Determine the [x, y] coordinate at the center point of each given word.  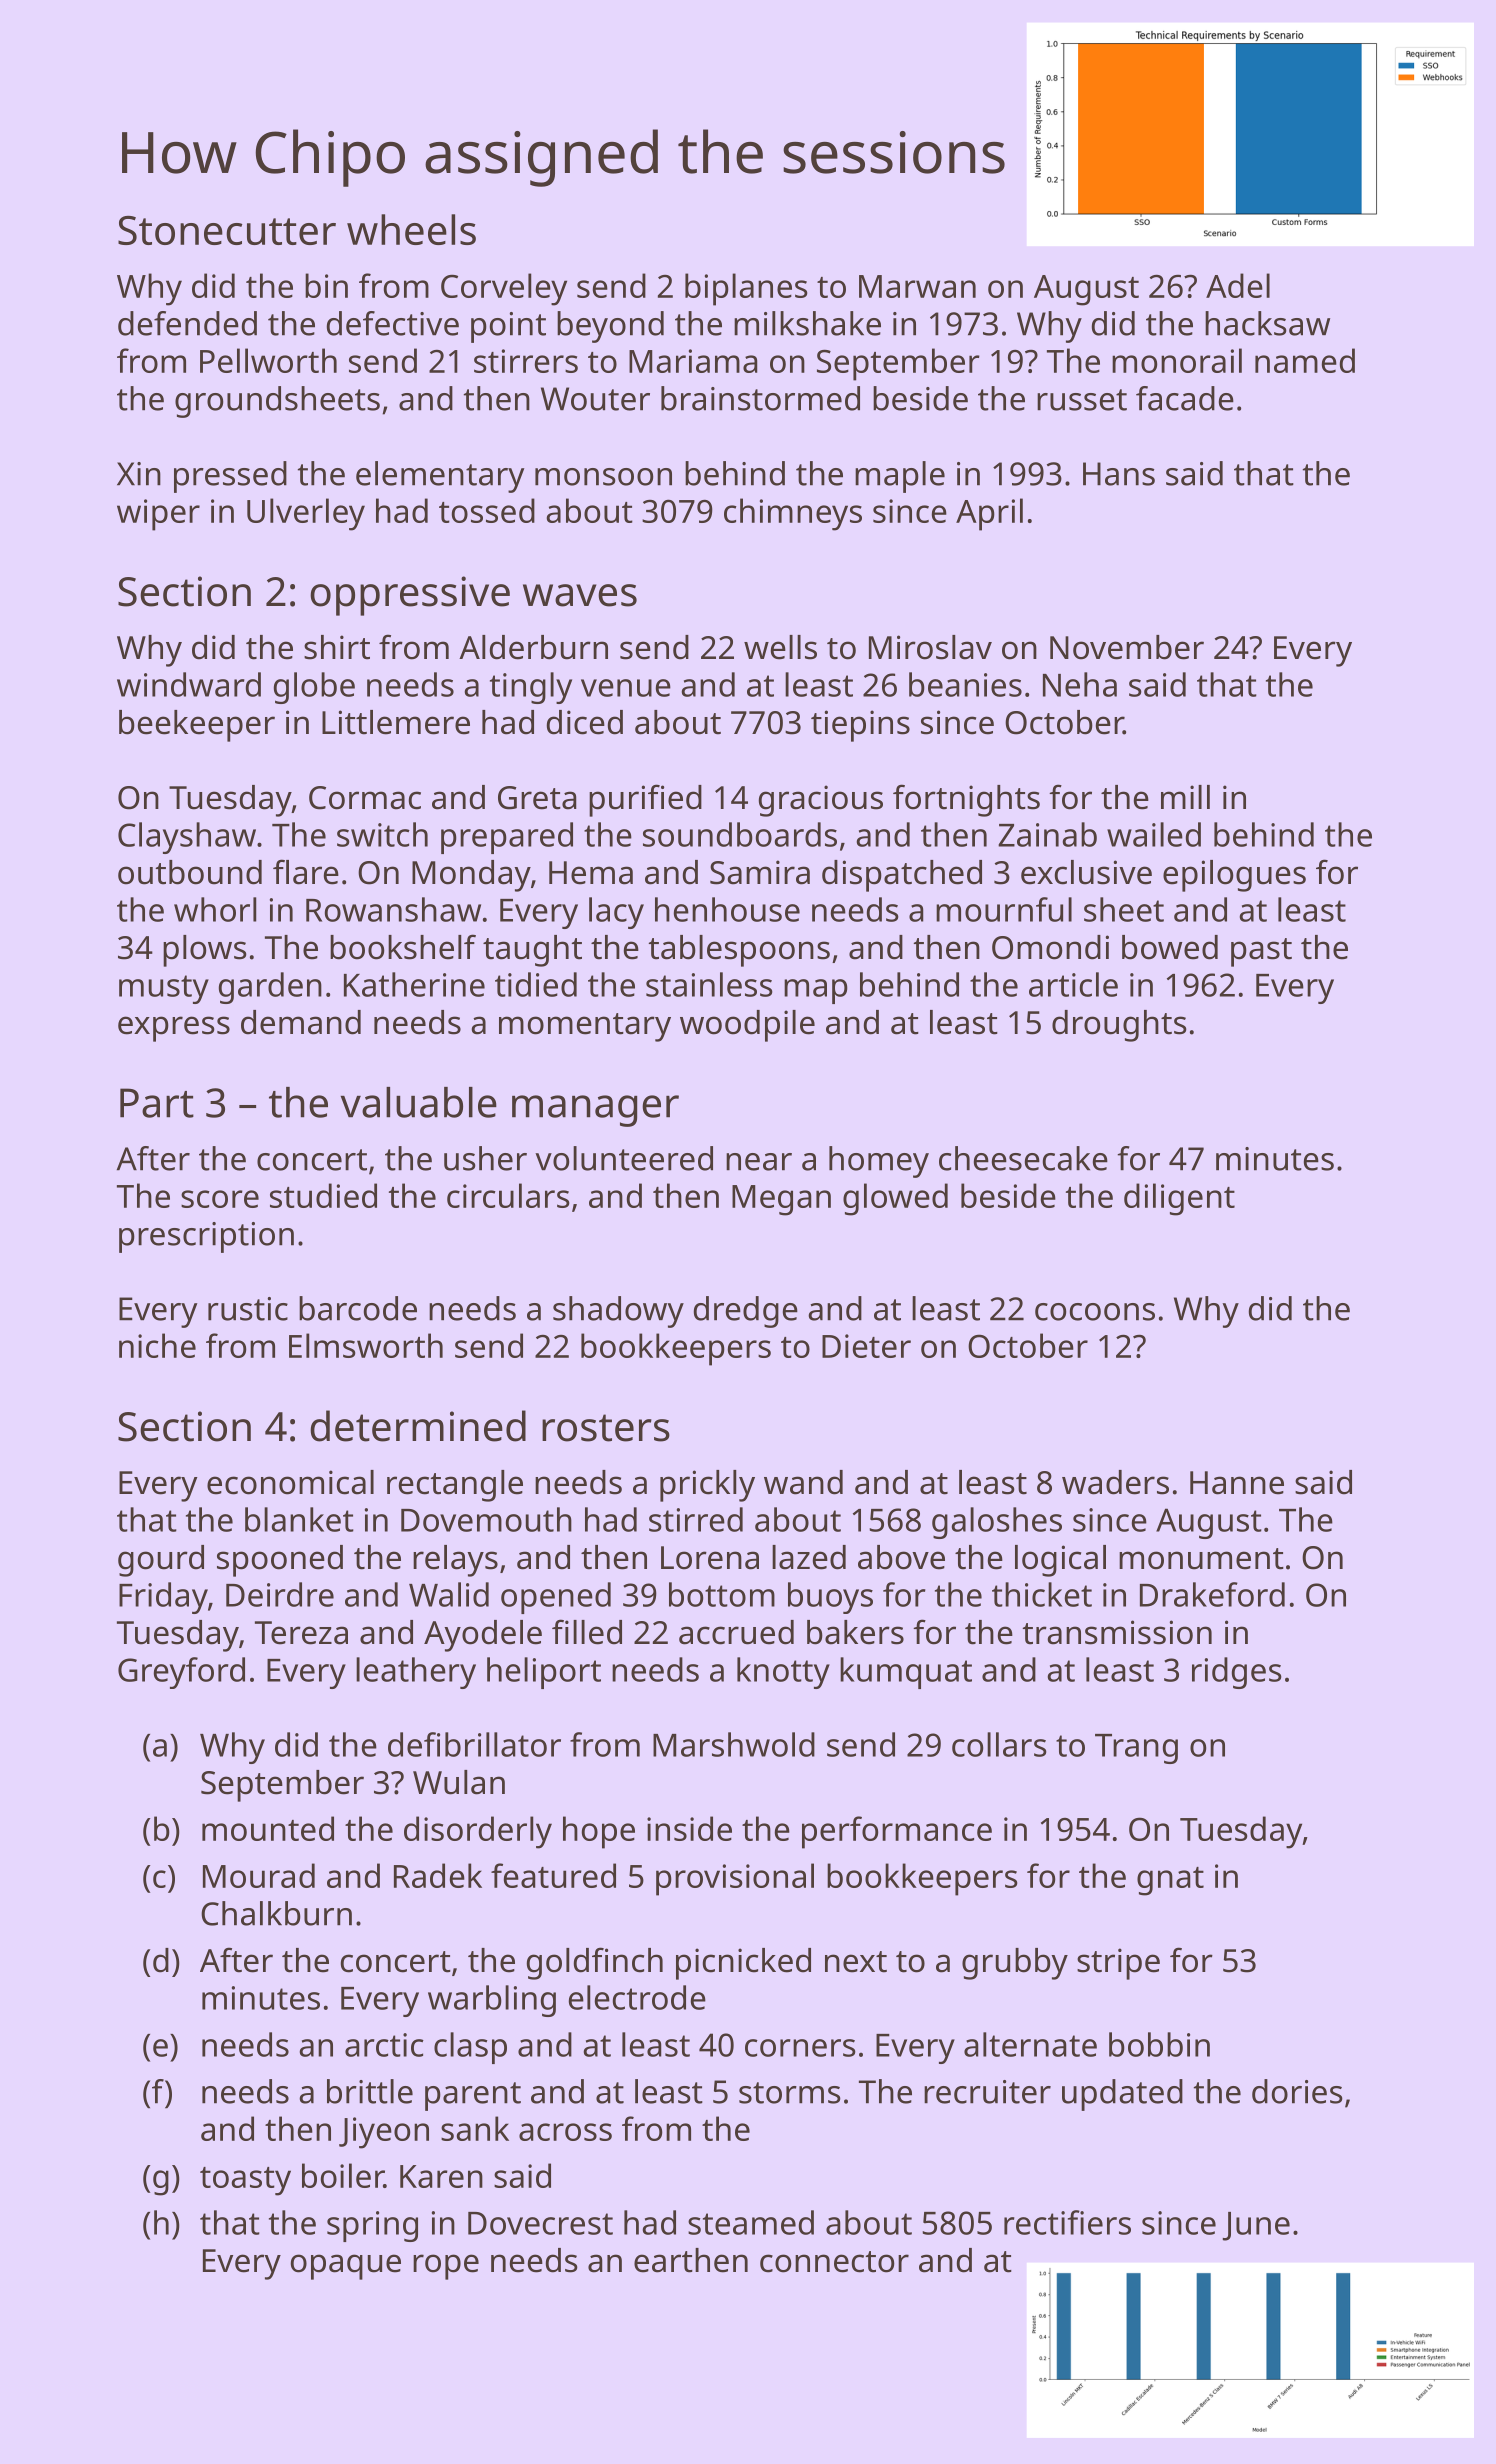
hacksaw [1267, 323]
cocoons [1095, 1312]
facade [1185, 398]
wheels [411, 229]
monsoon [603, 477]
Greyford [181, 1673]
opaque [346, 2267]
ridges [1237, 1673]
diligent [1179, 1199]
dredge [746, 1312]
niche [157, 1345]
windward [189, 684]
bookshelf [403, 947]
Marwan [917, 286]
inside [689, 1828]
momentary [585, 1027]
